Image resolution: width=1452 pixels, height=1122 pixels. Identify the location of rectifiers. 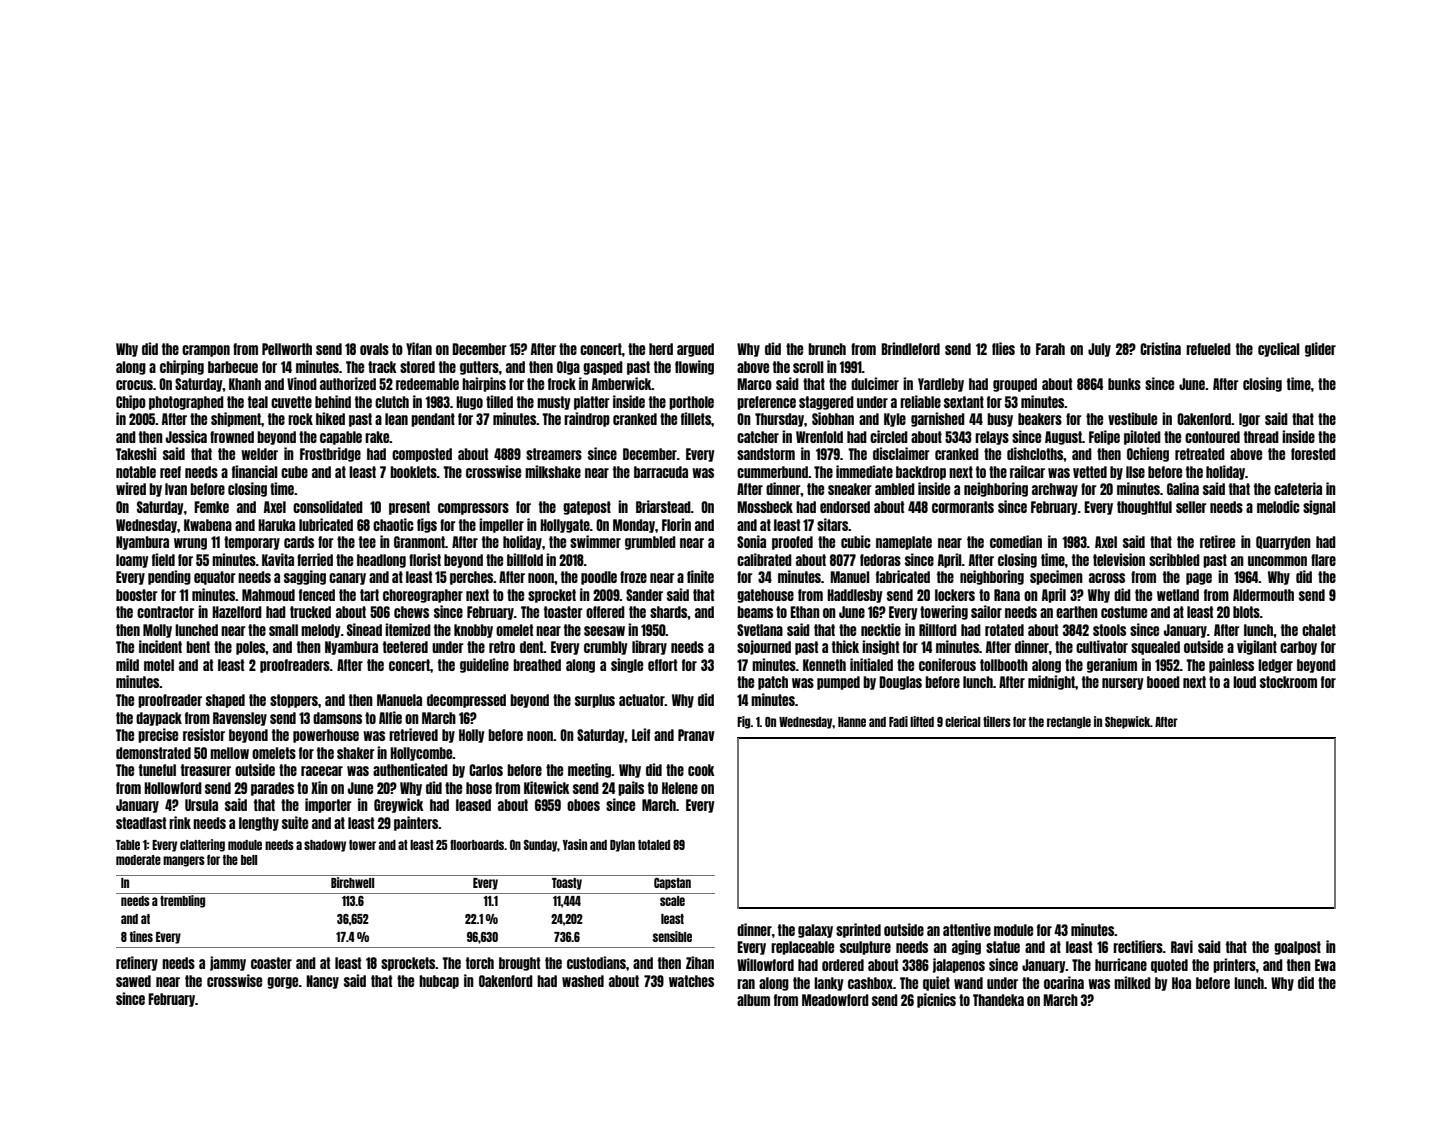
(1138, 946).
